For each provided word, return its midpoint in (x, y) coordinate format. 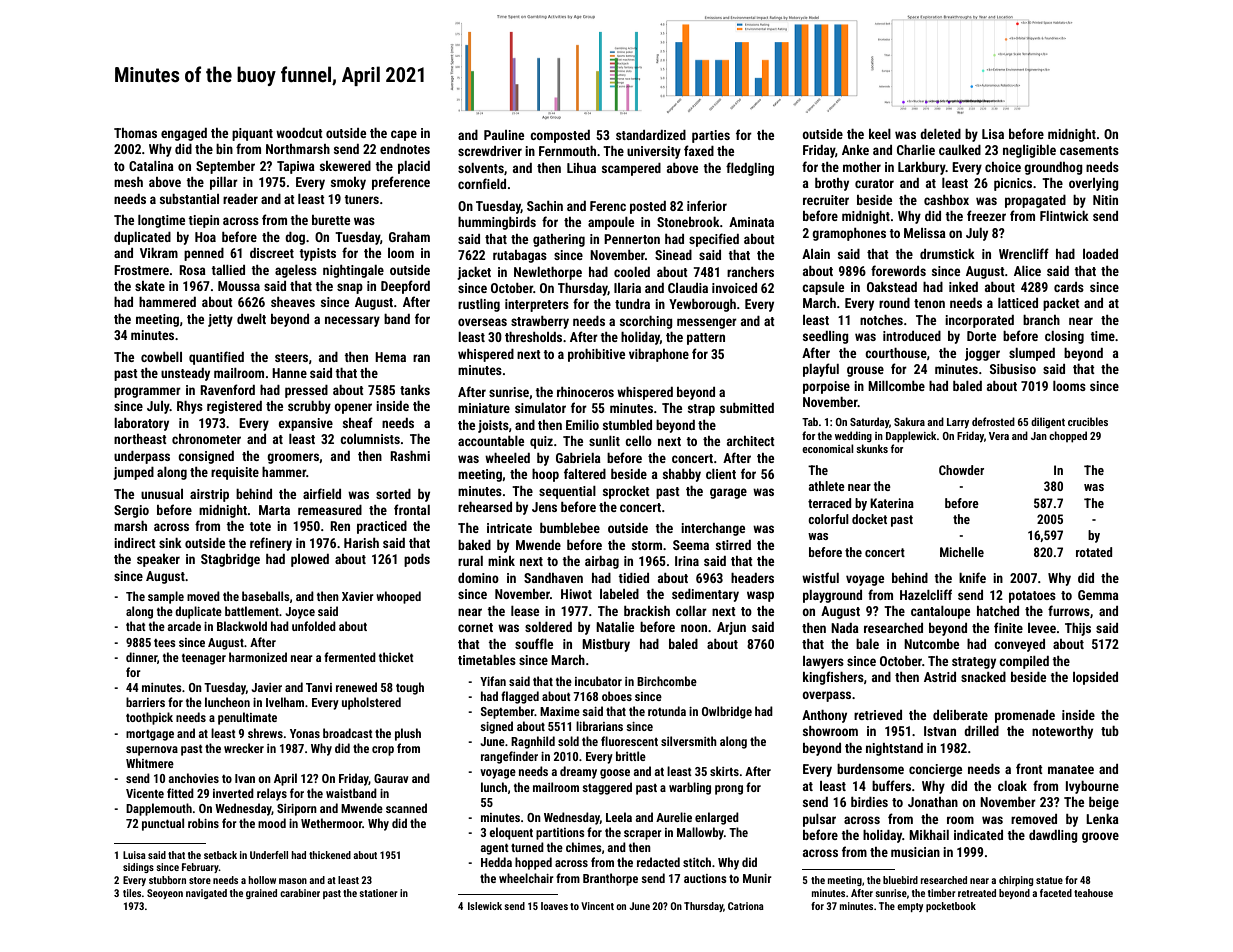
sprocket (626, 492)
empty (910, 907)
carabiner (300, 893)
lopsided (1095, 678)
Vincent (597, 906)
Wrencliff (1024, 253)
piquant (252, 134)
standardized (651, 135)
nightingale (353, 271)
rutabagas (520, 256)
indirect (135, 543)
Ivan (245, 778)
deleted (940, 134)
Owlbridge (727, 712)
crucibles (1088, 421)
